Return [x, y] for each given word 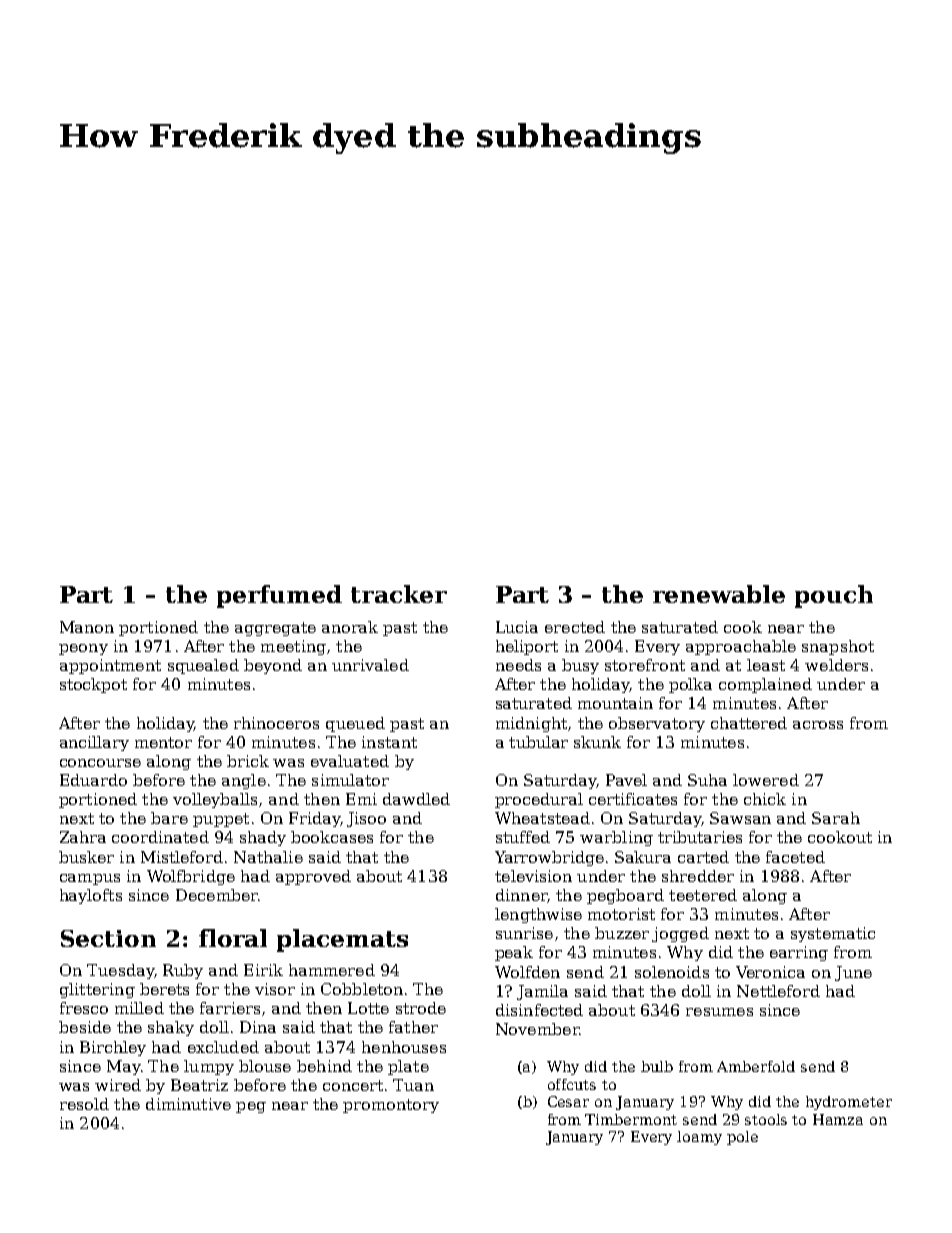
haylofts [91, 896]
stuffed [523, 837]
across [818, 725]
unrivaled [370, 665]
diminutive [188, 1104]
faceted [795, 857]
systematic [833, 934]
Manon [87, 627]
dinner [521, 895]
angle [244, 781]
